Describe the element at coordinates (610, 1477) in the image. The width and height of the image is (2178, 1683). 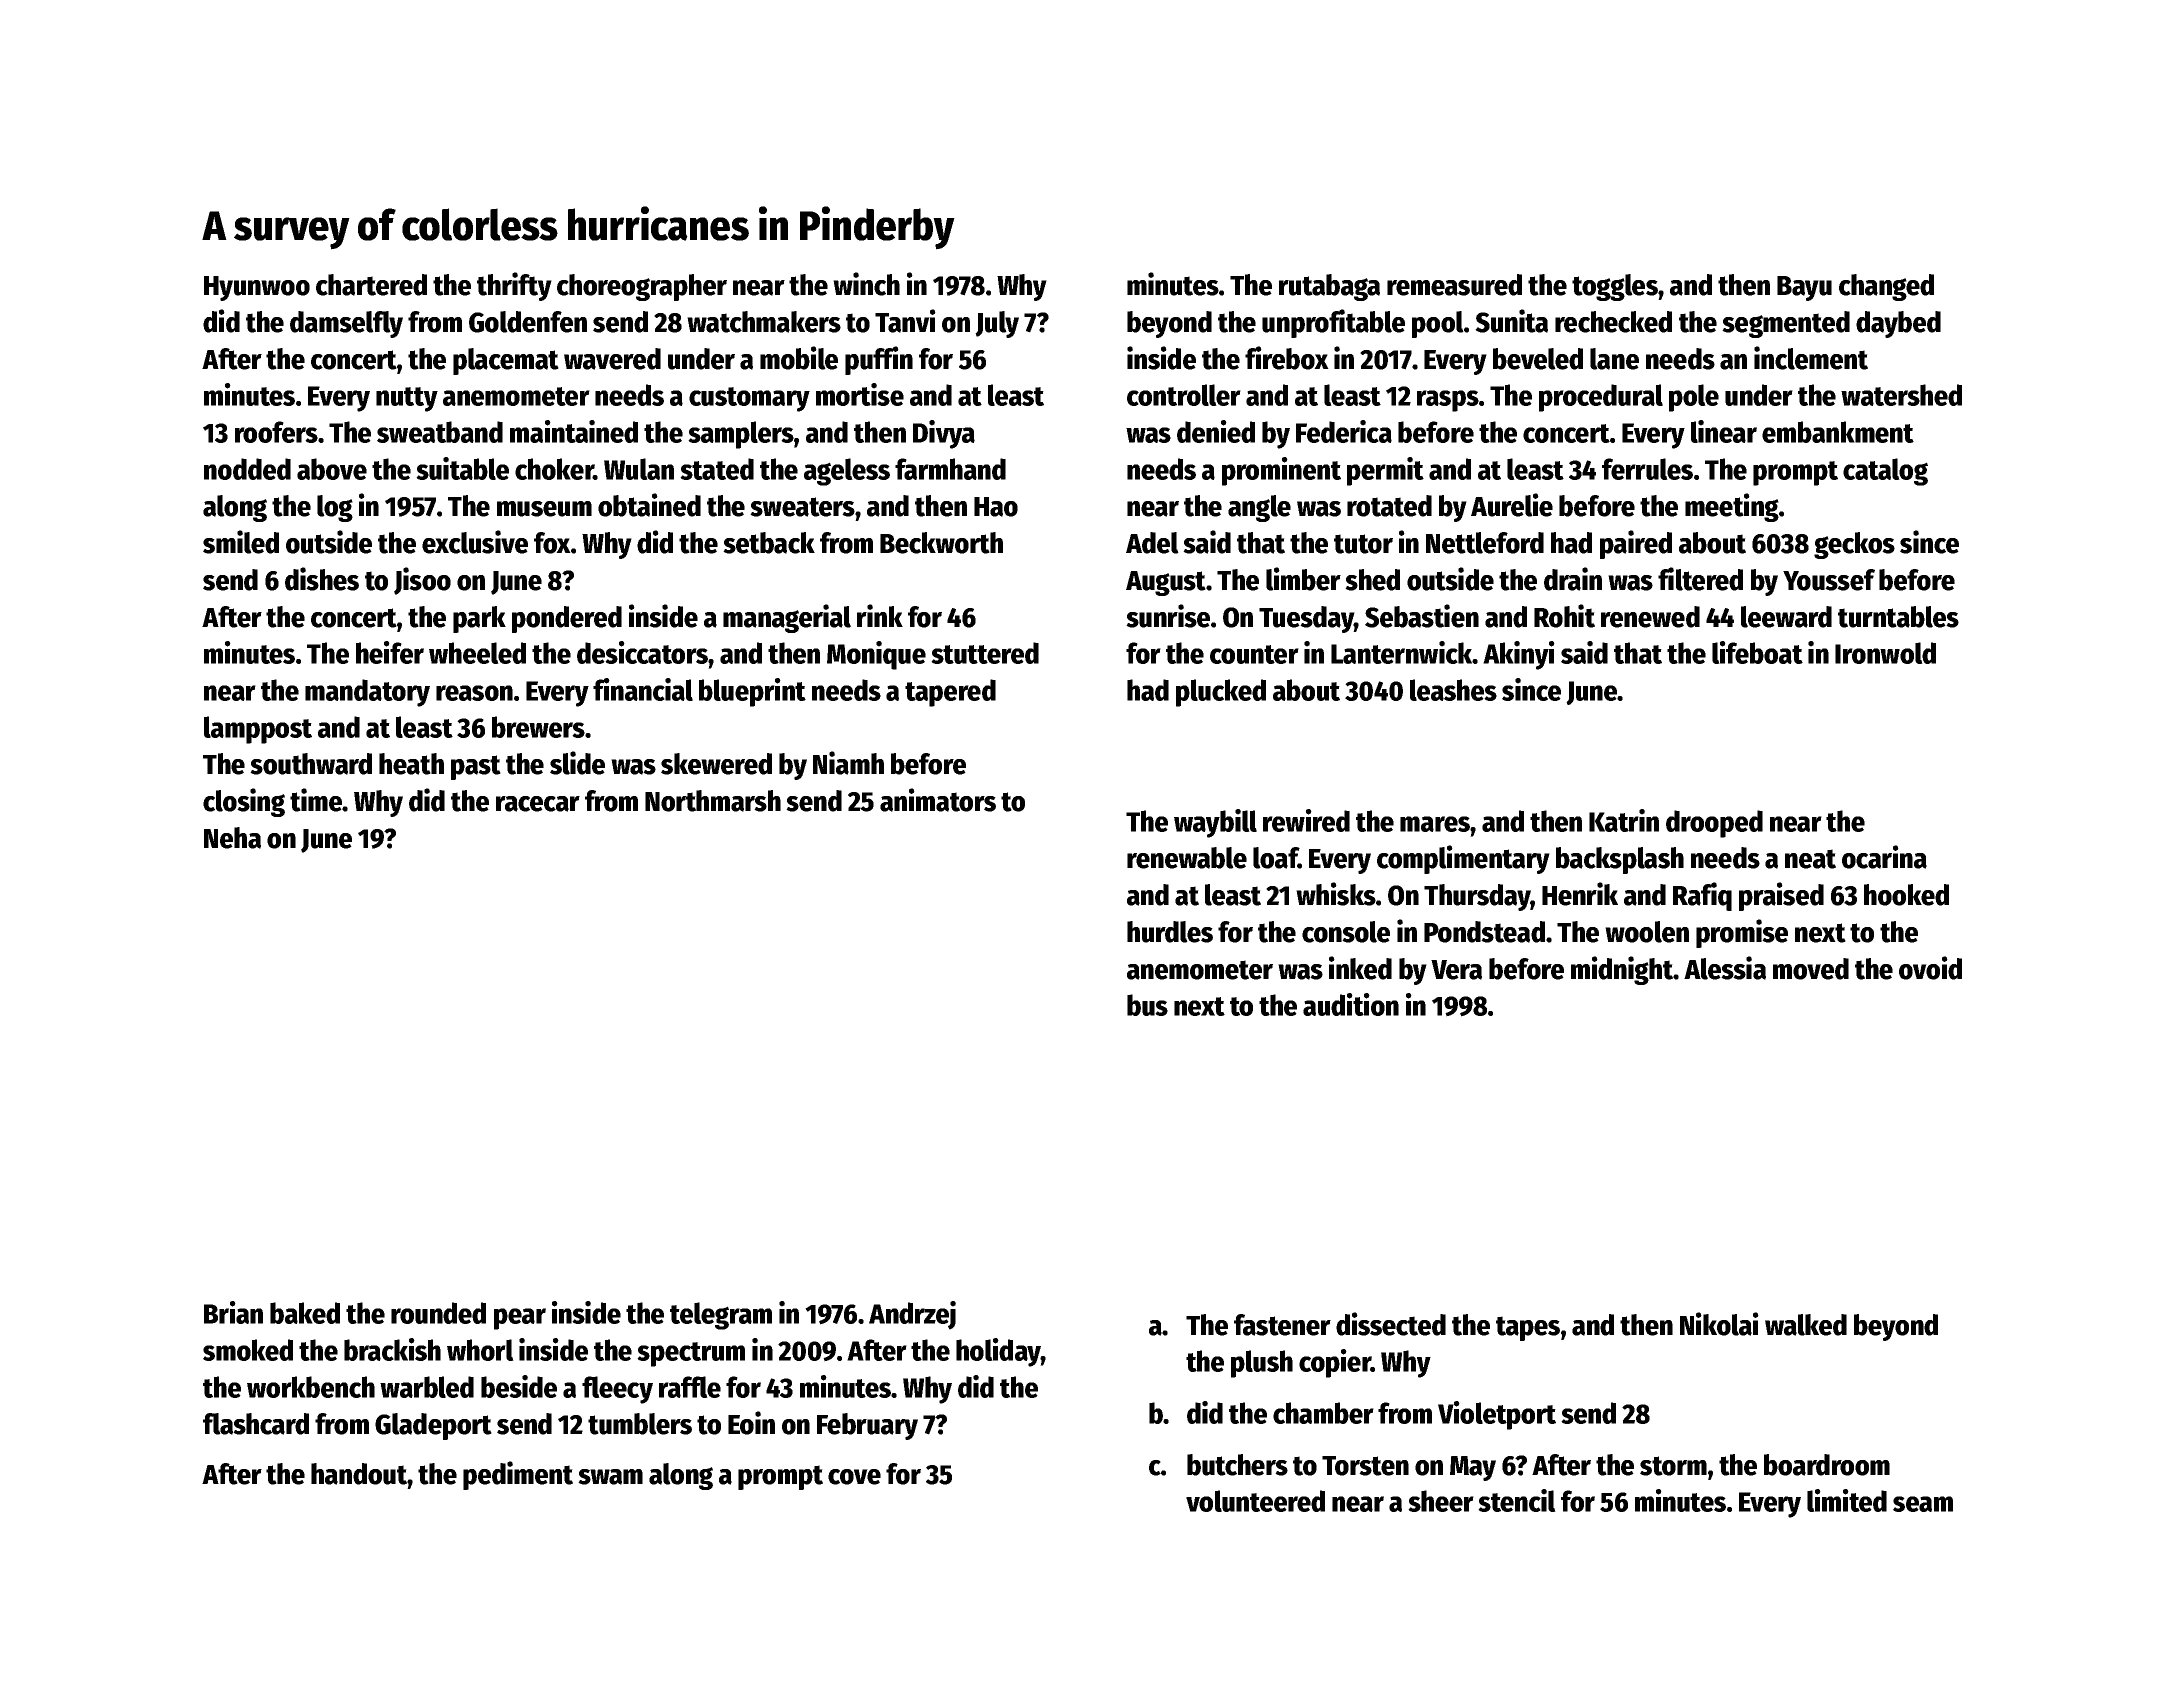
I see `swam` at that location.
